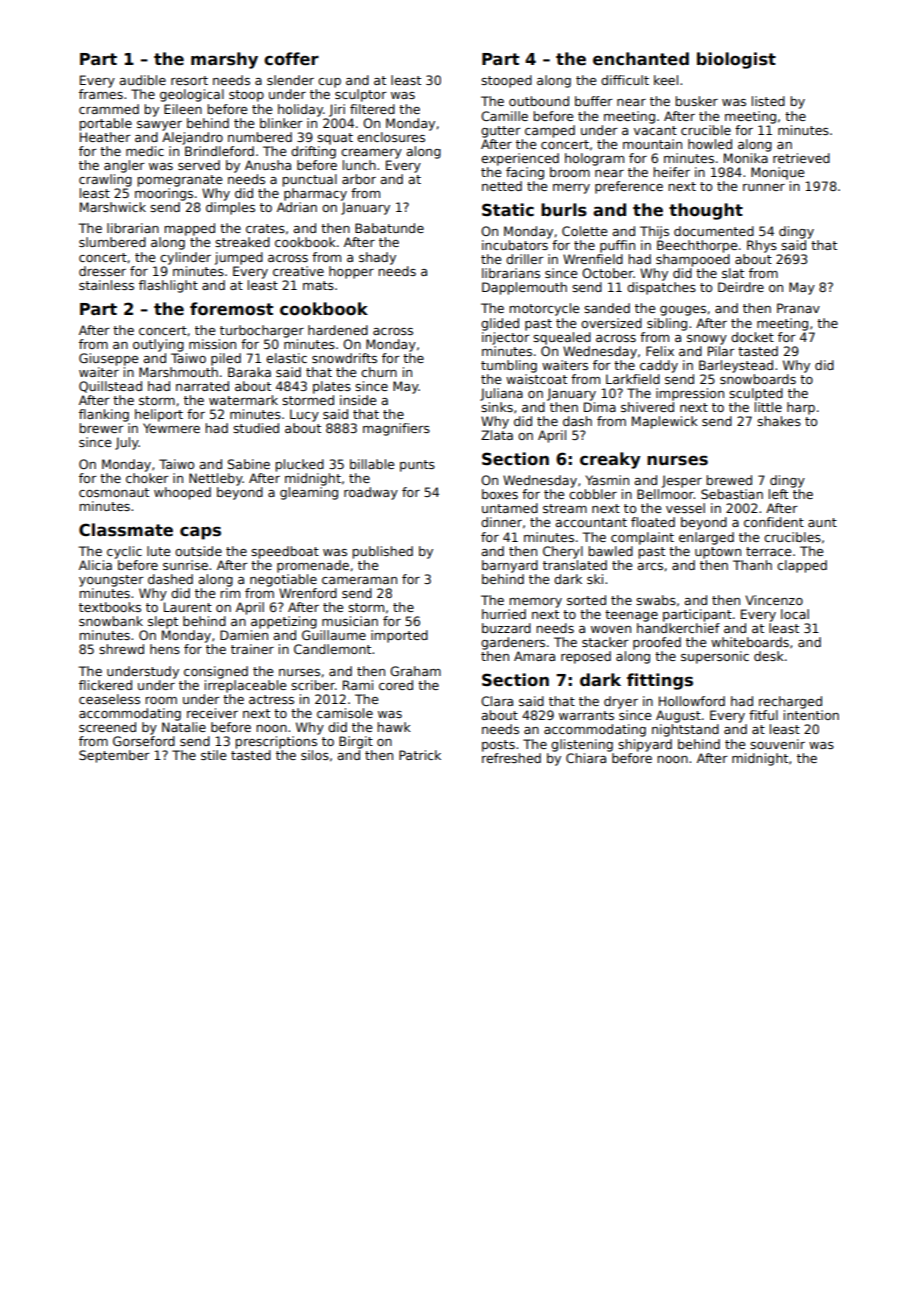  Describe the element at coordinates (420, 755) in the screenshot. I see `Patrick` at that location.
